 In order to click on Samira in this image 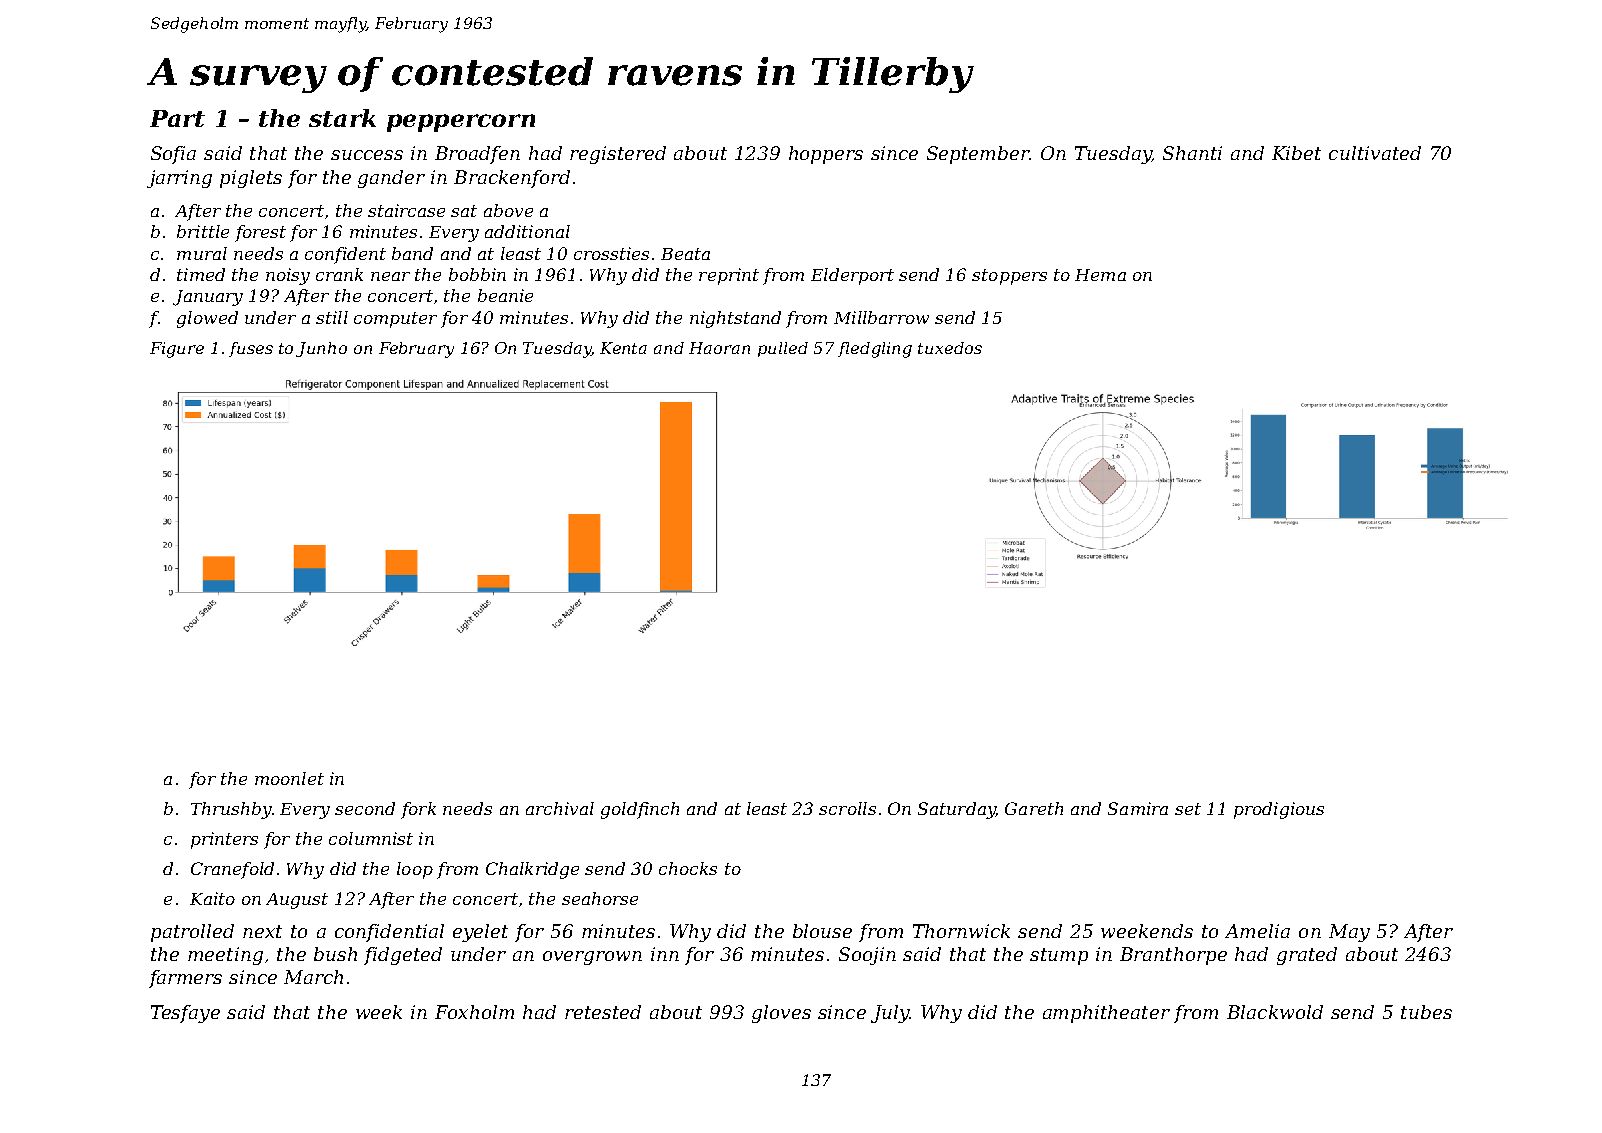, I will do `click(1138, 808)`.
